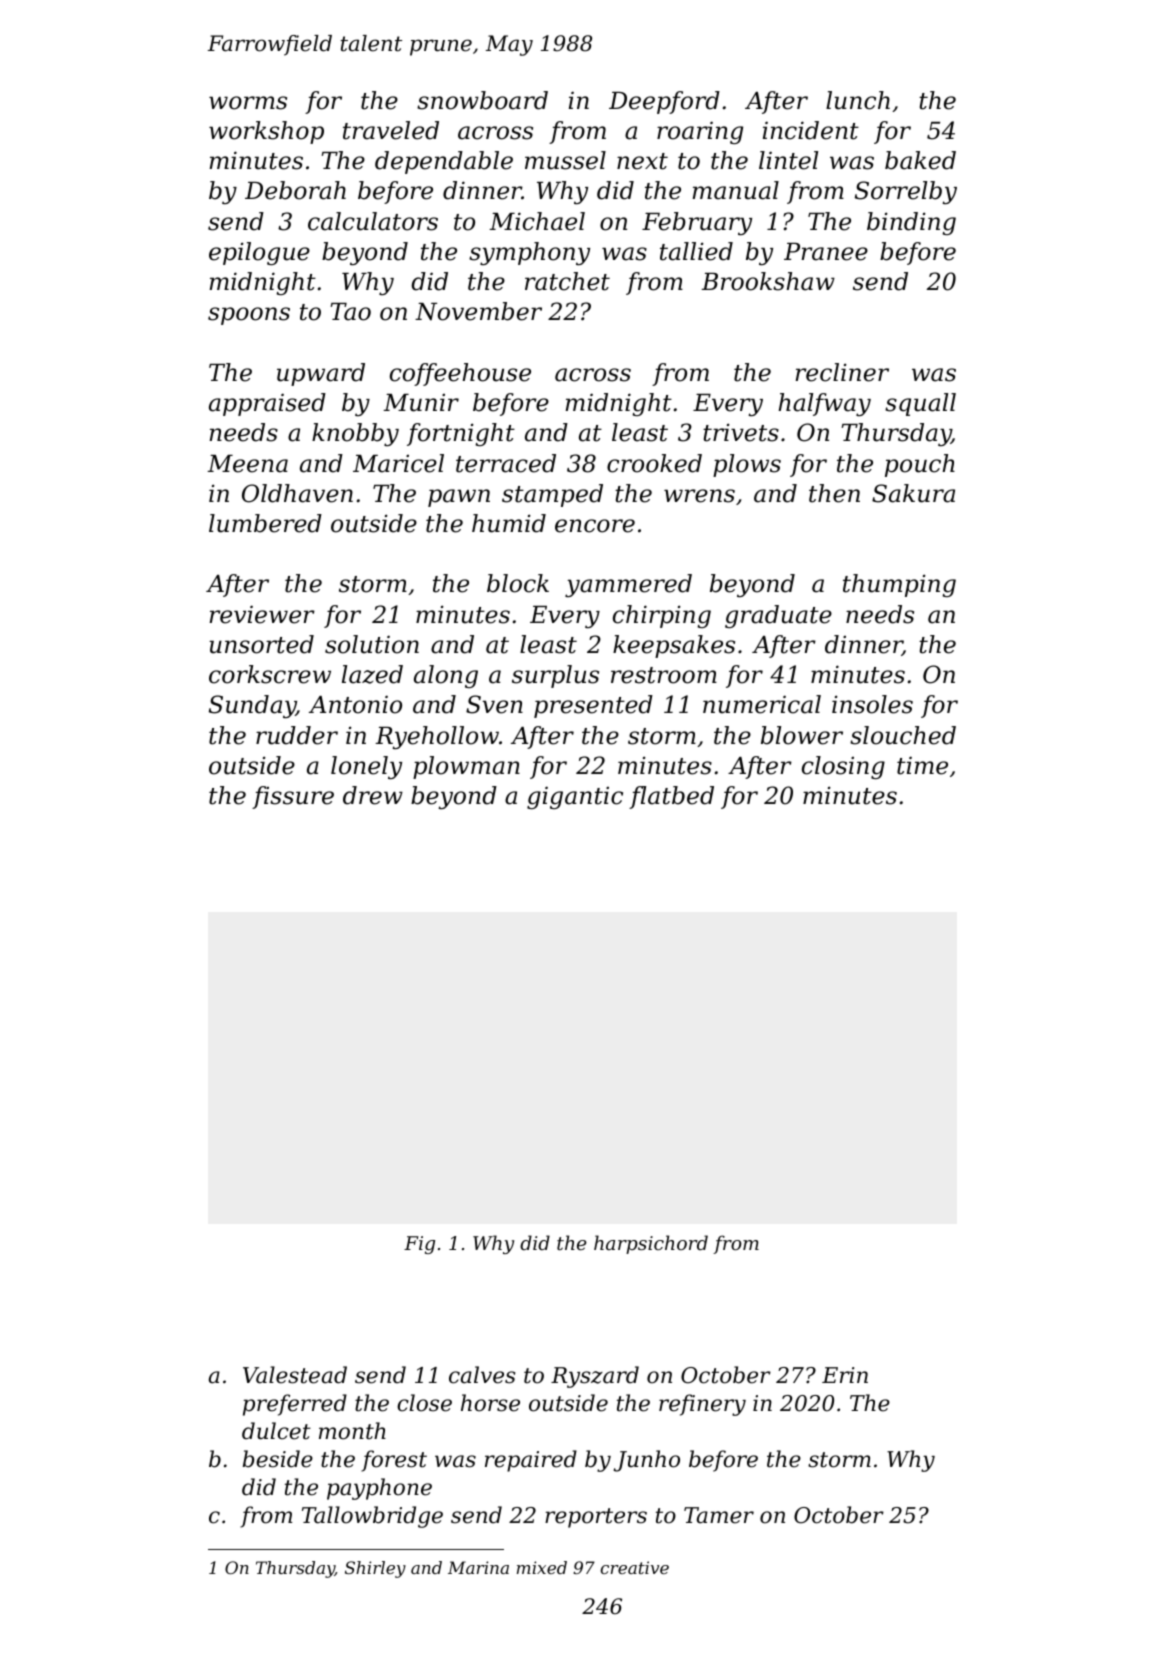  Describe the element at coordinates (247, 464) in the screenshot. I see `Meena` at that location.
